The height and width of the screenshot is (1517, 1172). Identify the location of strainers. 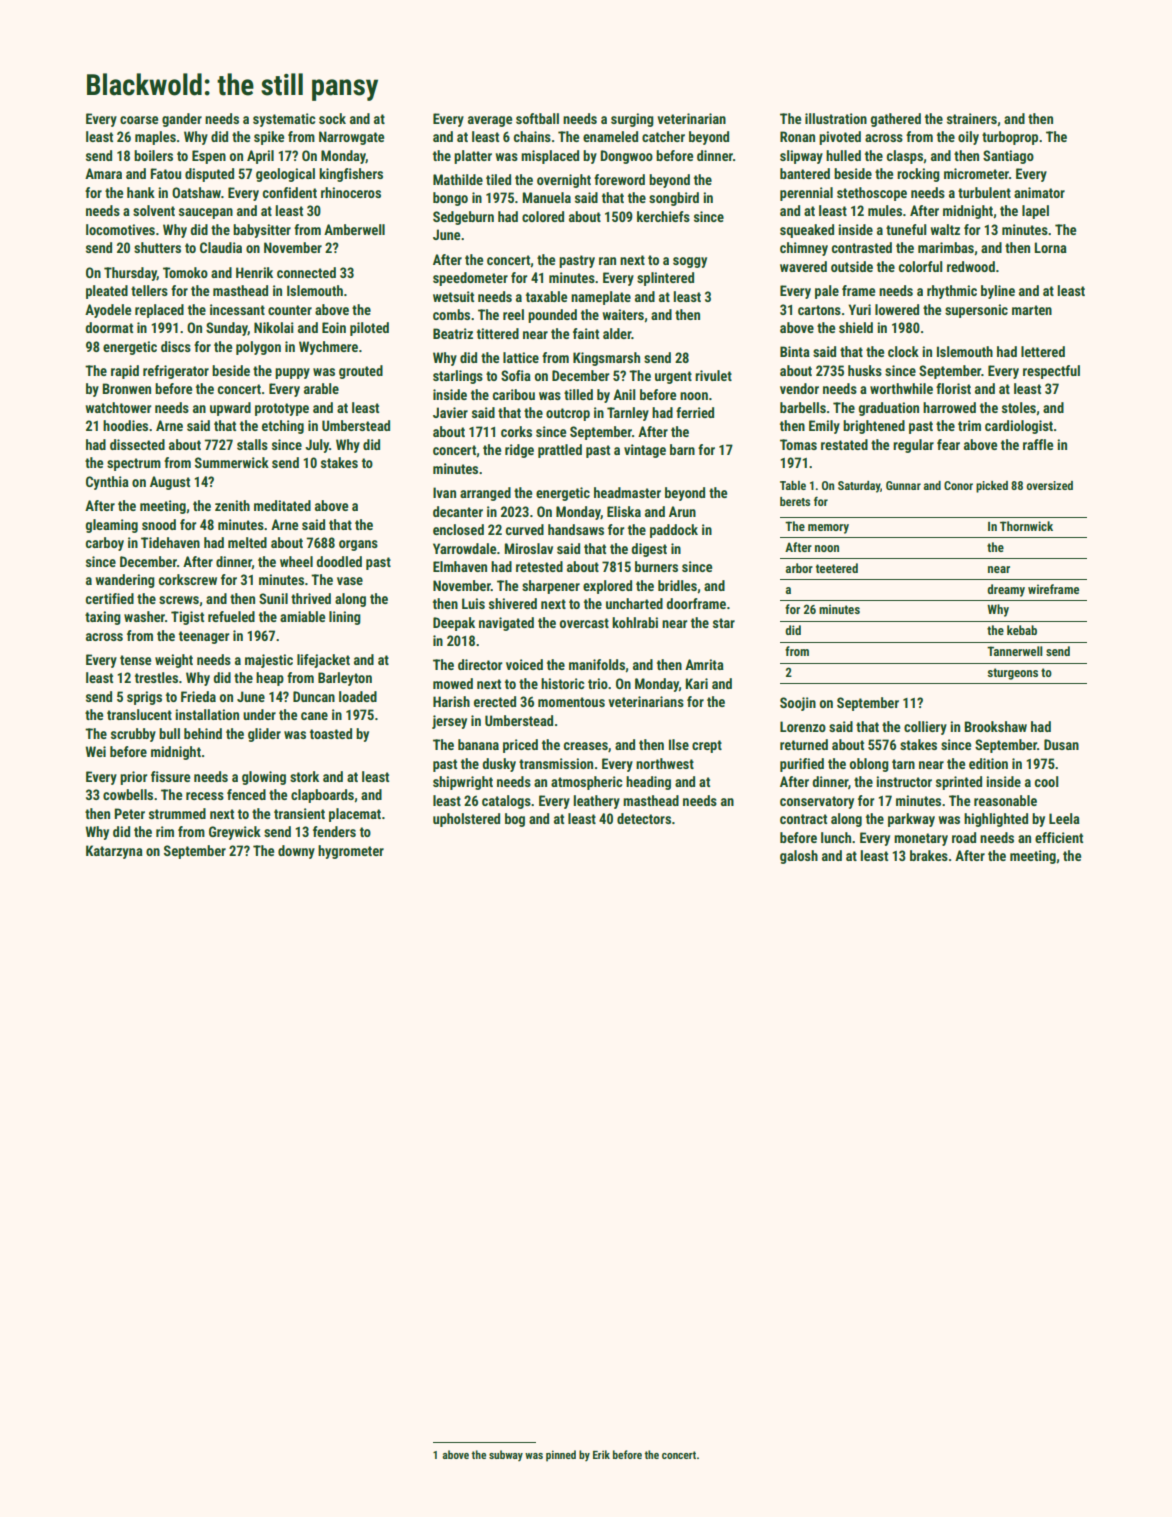
(972, 118).
